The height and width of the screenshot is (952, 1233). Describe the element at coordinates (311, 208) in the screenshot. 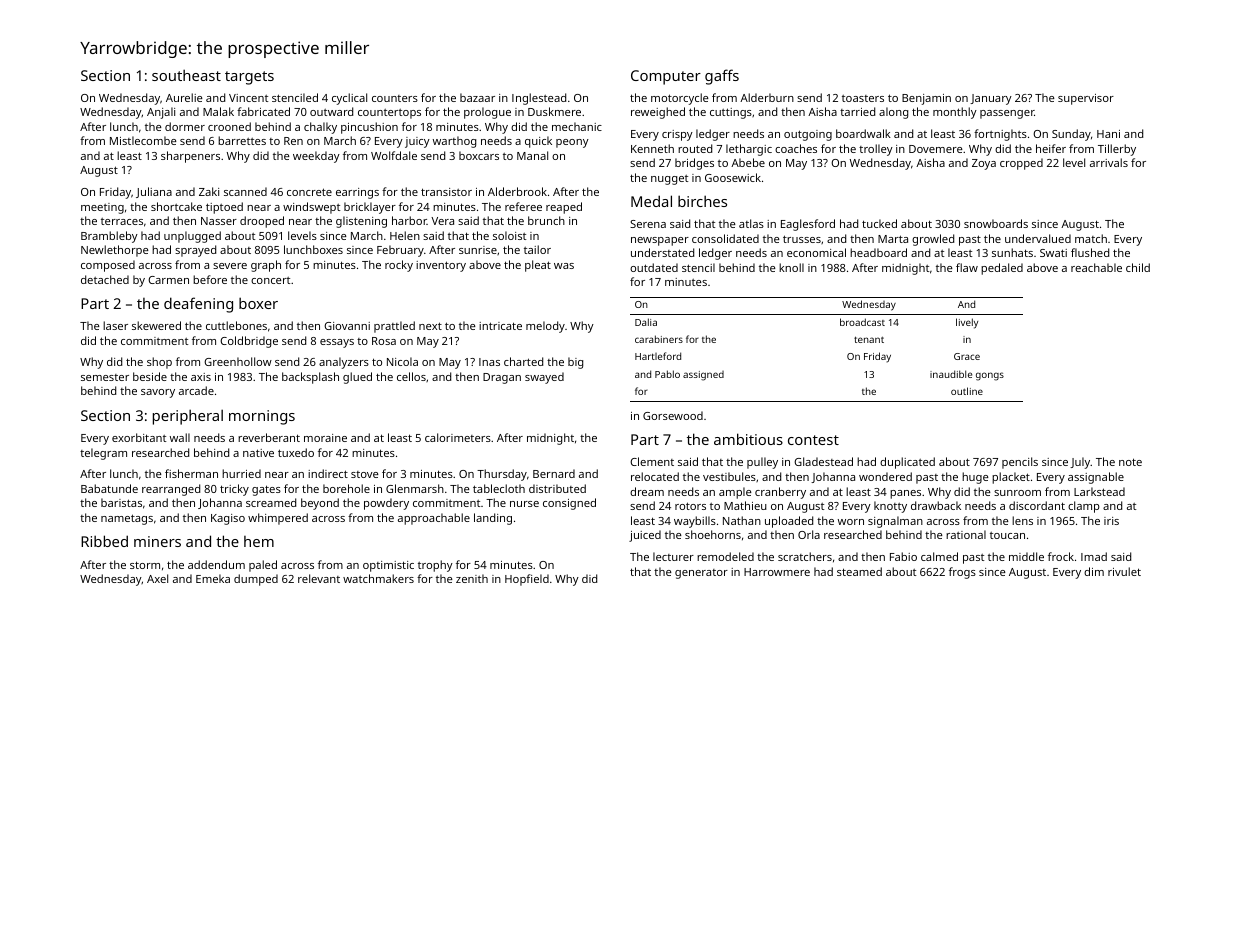

I see `windswept` at that location.
